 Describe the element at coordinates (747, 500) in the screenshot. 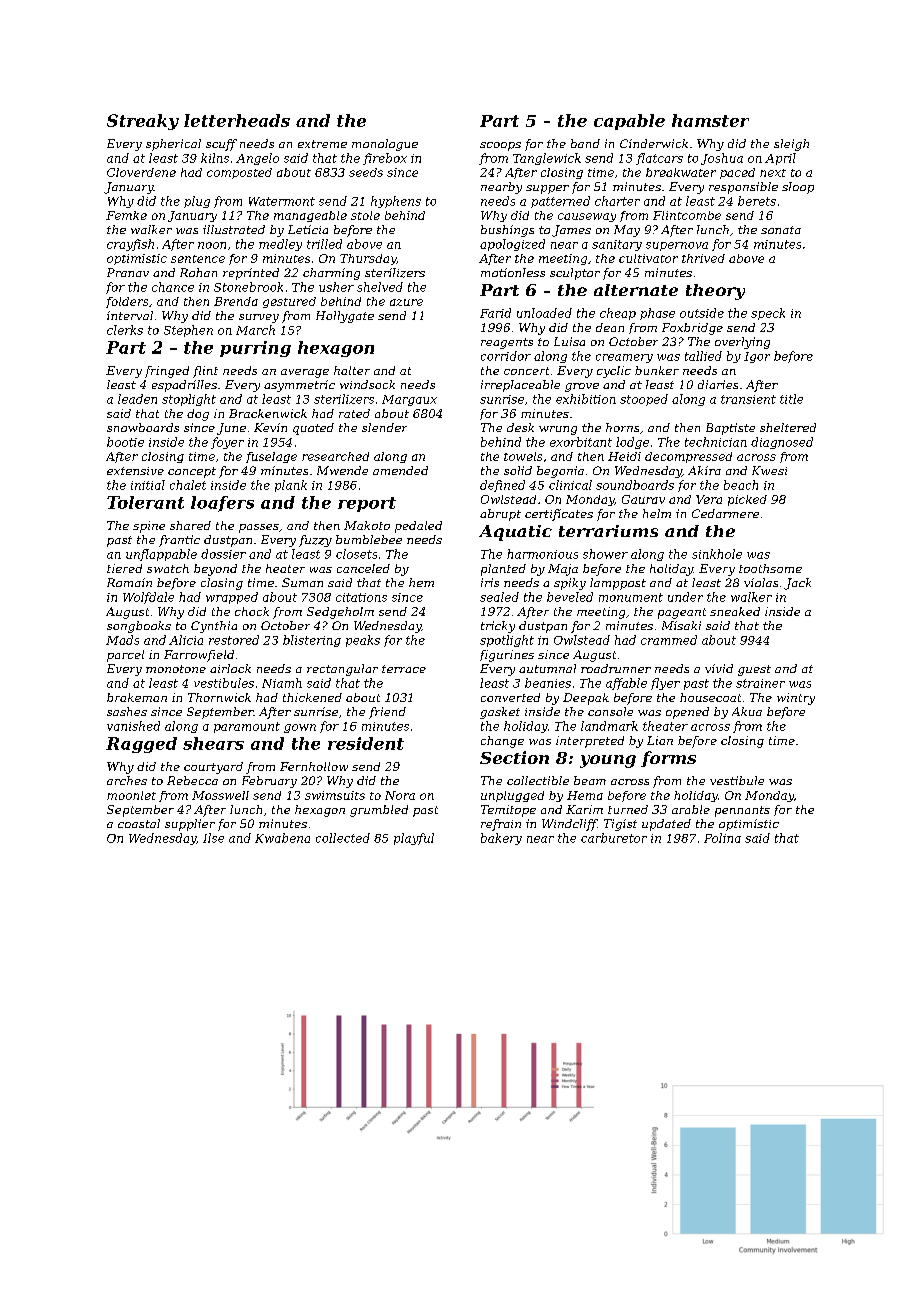

I see `picked` at that location.
